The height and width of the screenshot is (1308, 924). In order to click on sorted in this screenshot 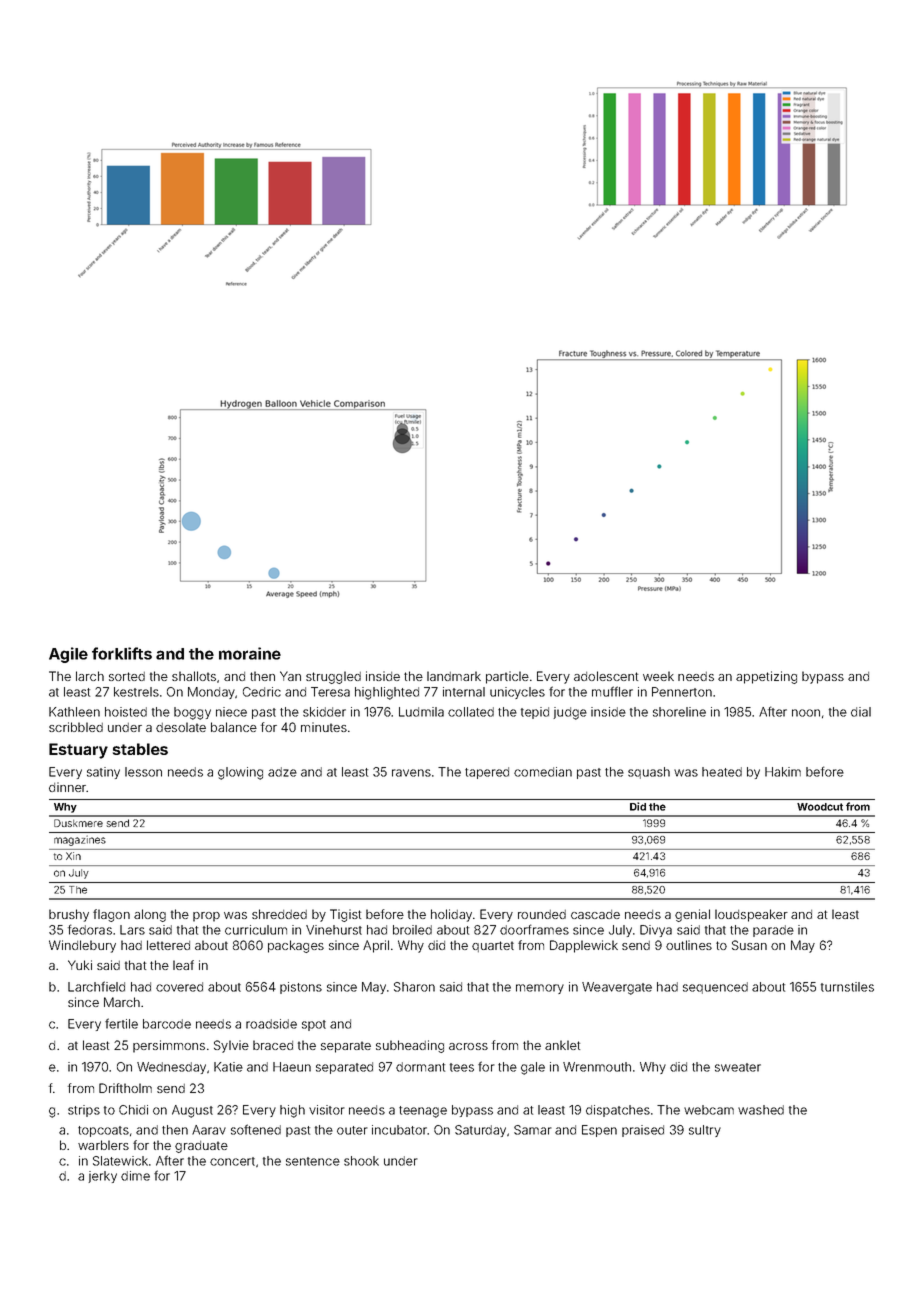, I will do `click(127, 676)`.
